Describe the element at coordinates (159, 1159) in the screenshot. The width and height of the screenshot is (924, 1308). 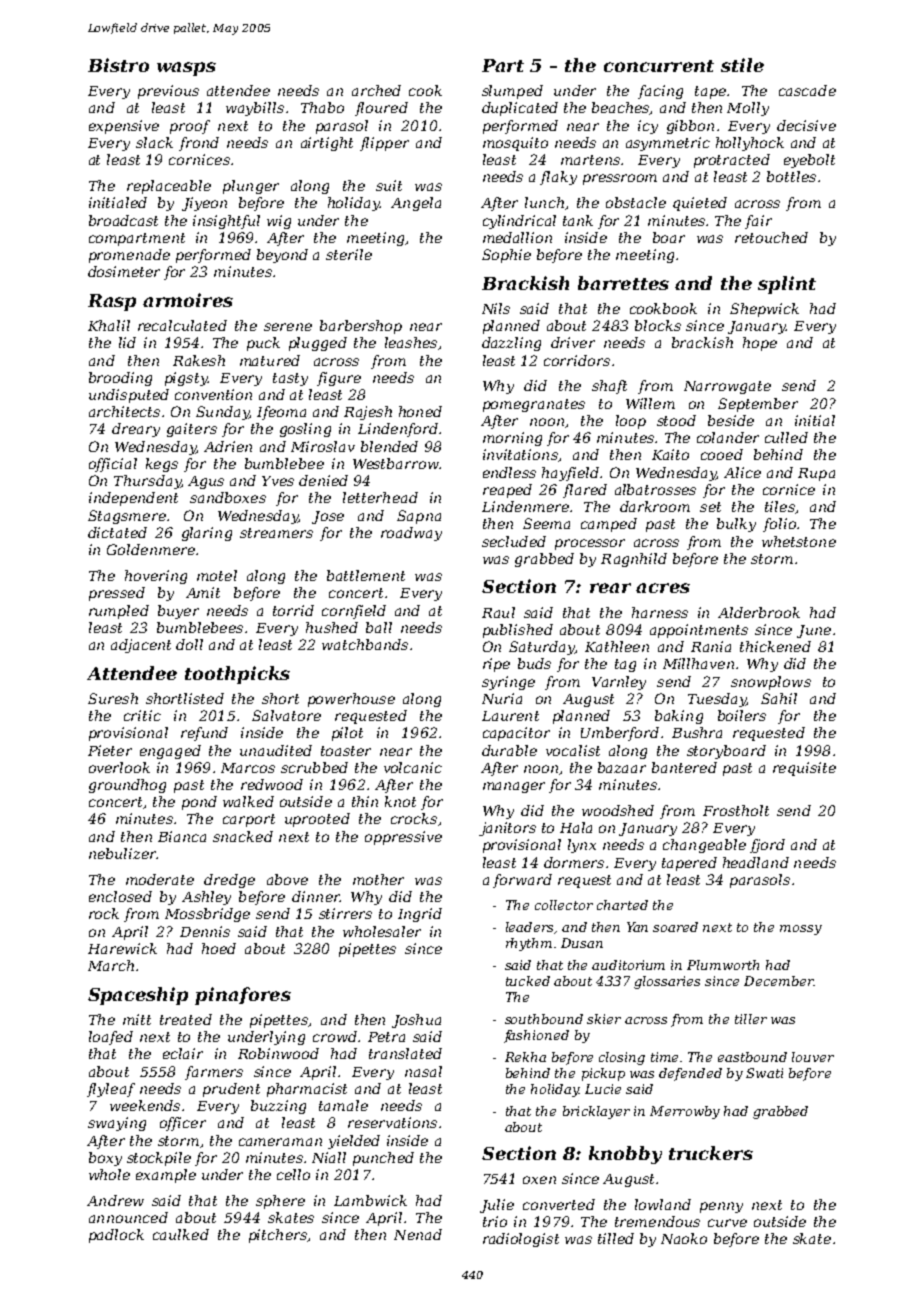
I see `stockpile` at that location.
